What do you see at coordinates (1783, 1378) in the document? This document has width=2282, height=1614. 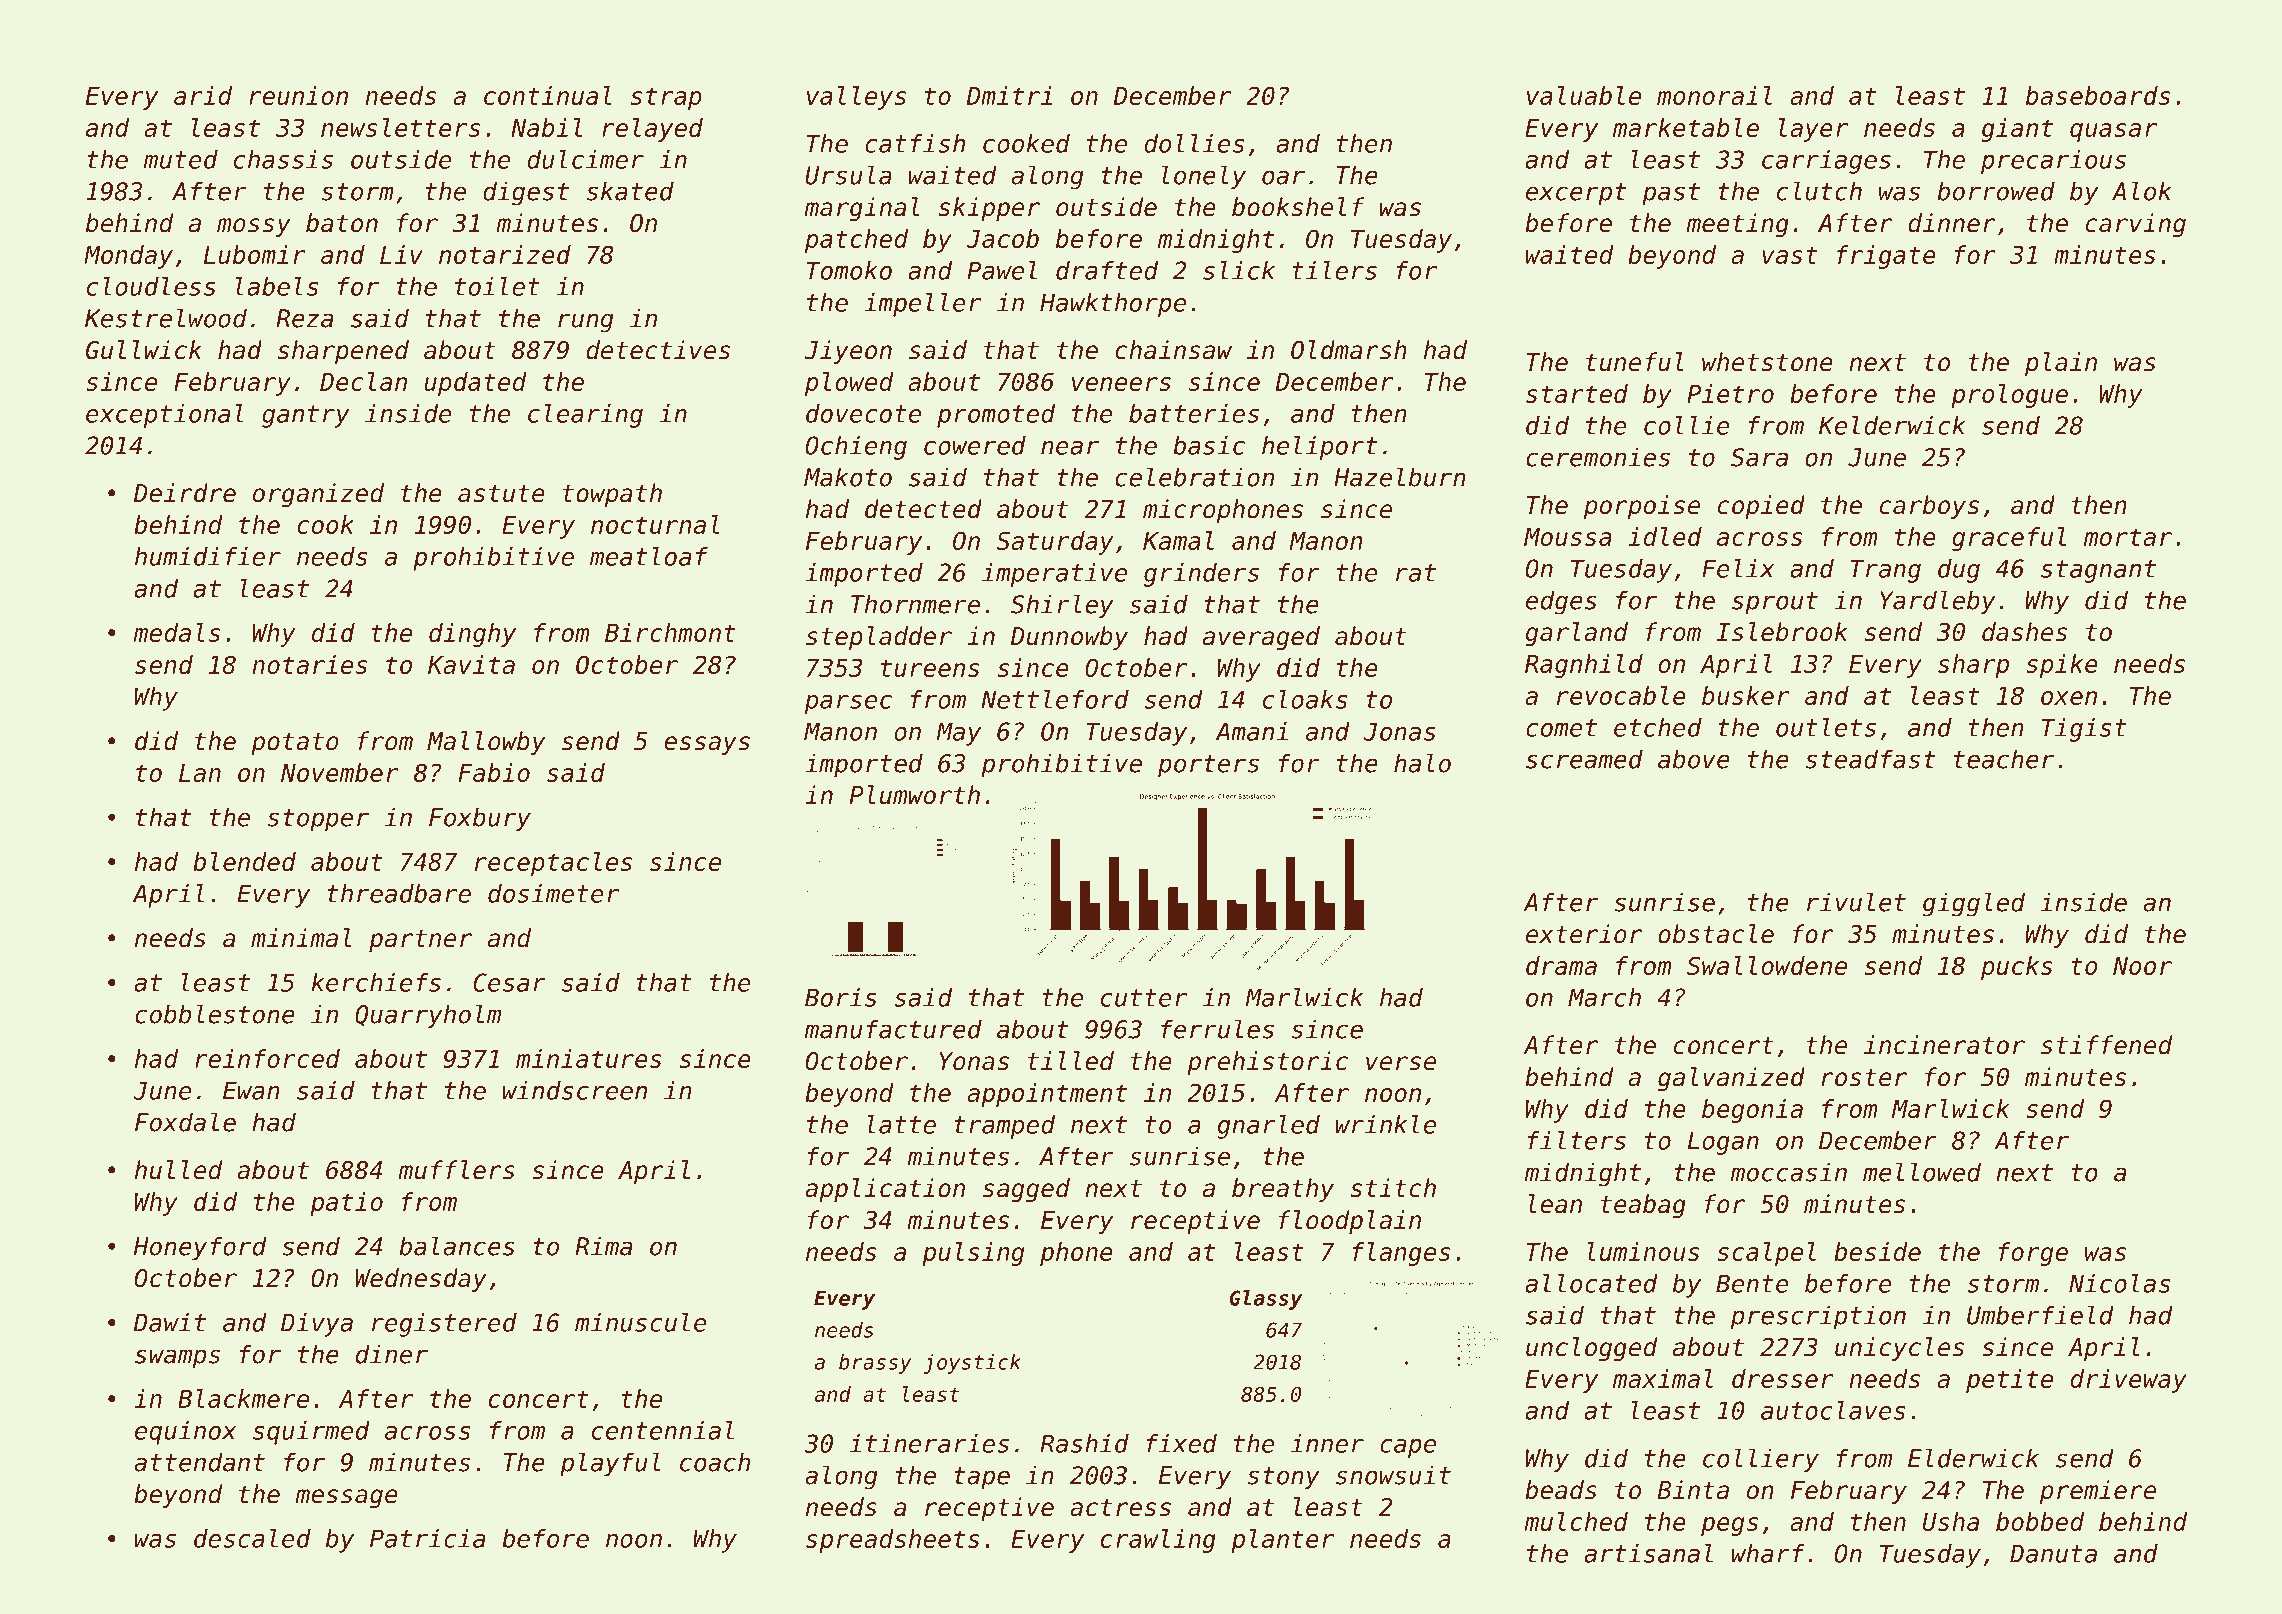 I see `dresser` at bounding box center [1783, 1378].
